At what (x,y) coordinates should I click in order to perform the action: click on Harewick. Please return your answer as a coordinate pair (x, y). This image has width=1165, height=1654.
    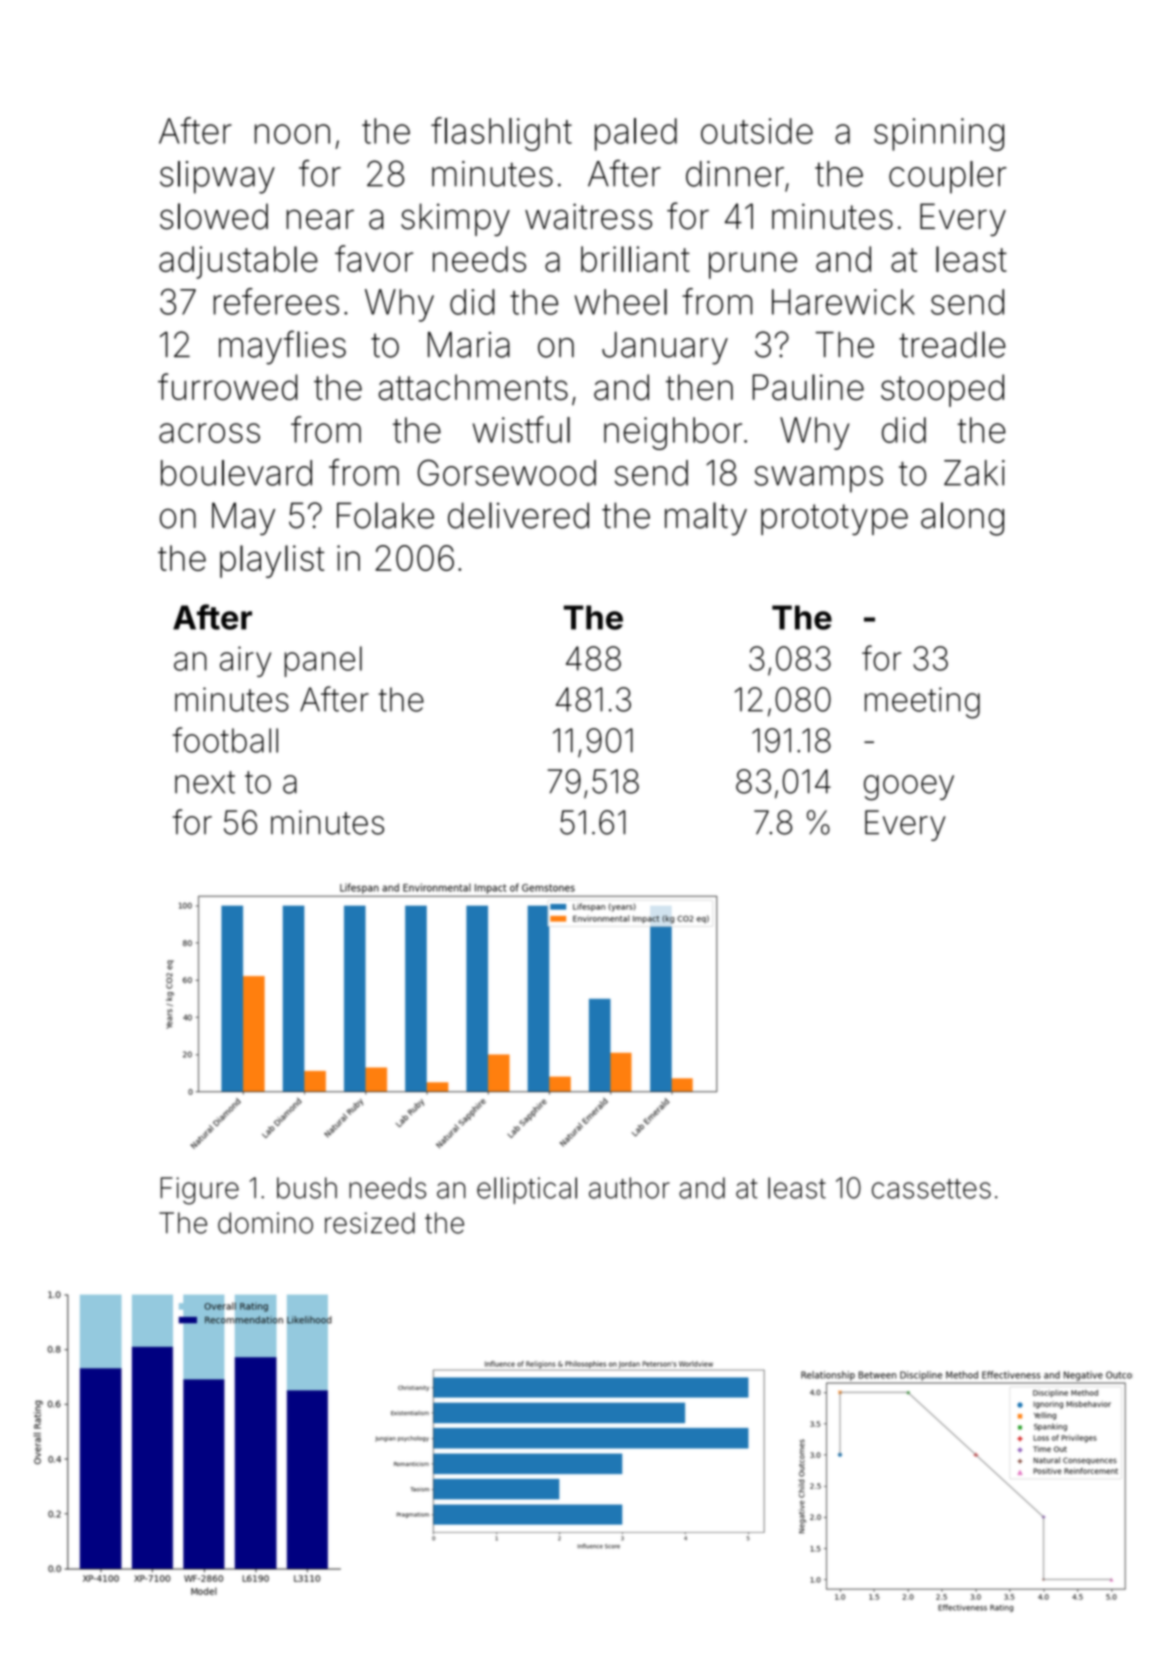
    Looking at the image, I should click on (843, 302).
